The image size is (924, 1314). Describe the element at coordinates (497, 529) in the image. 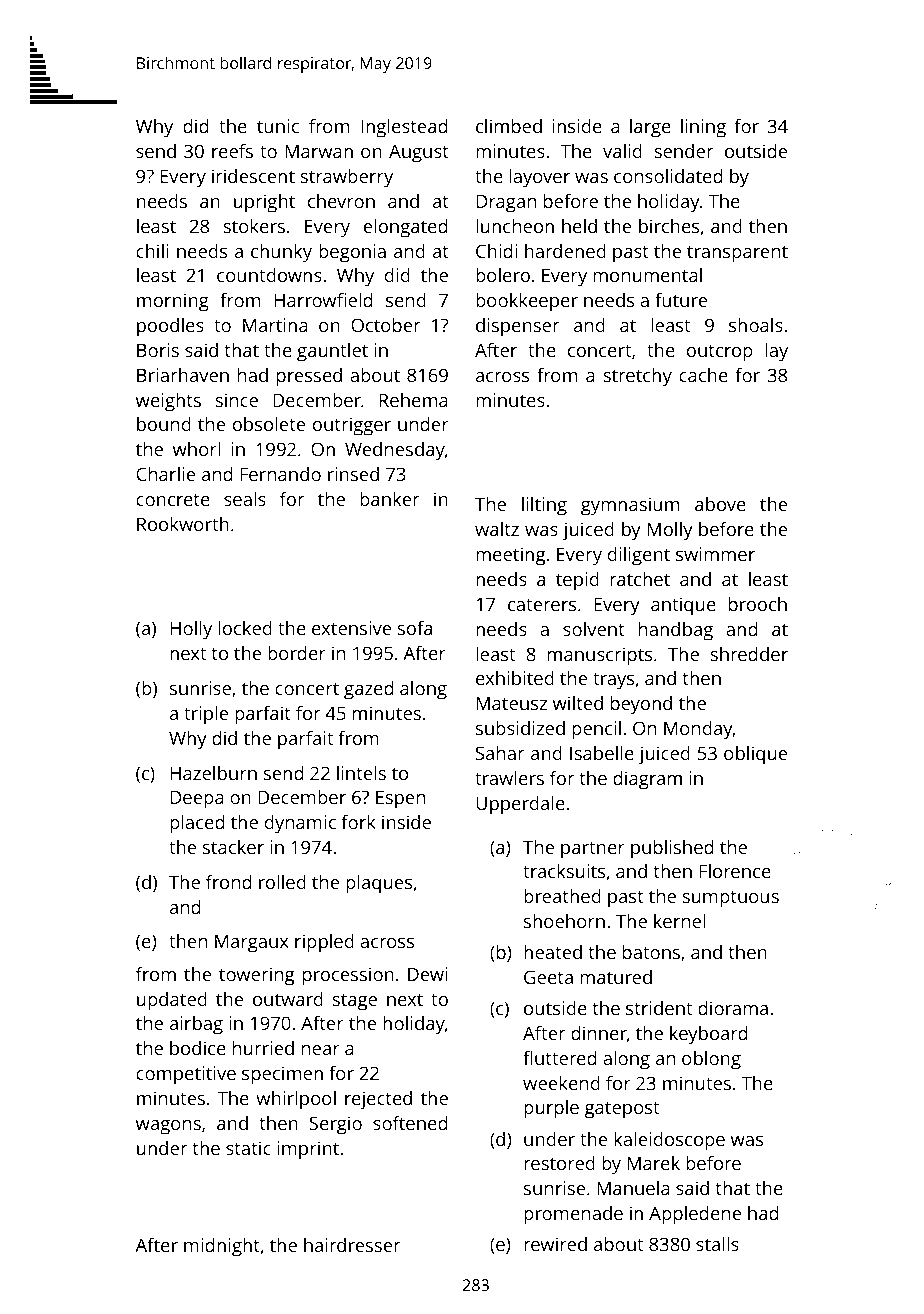

I see `waltz` at that location.
